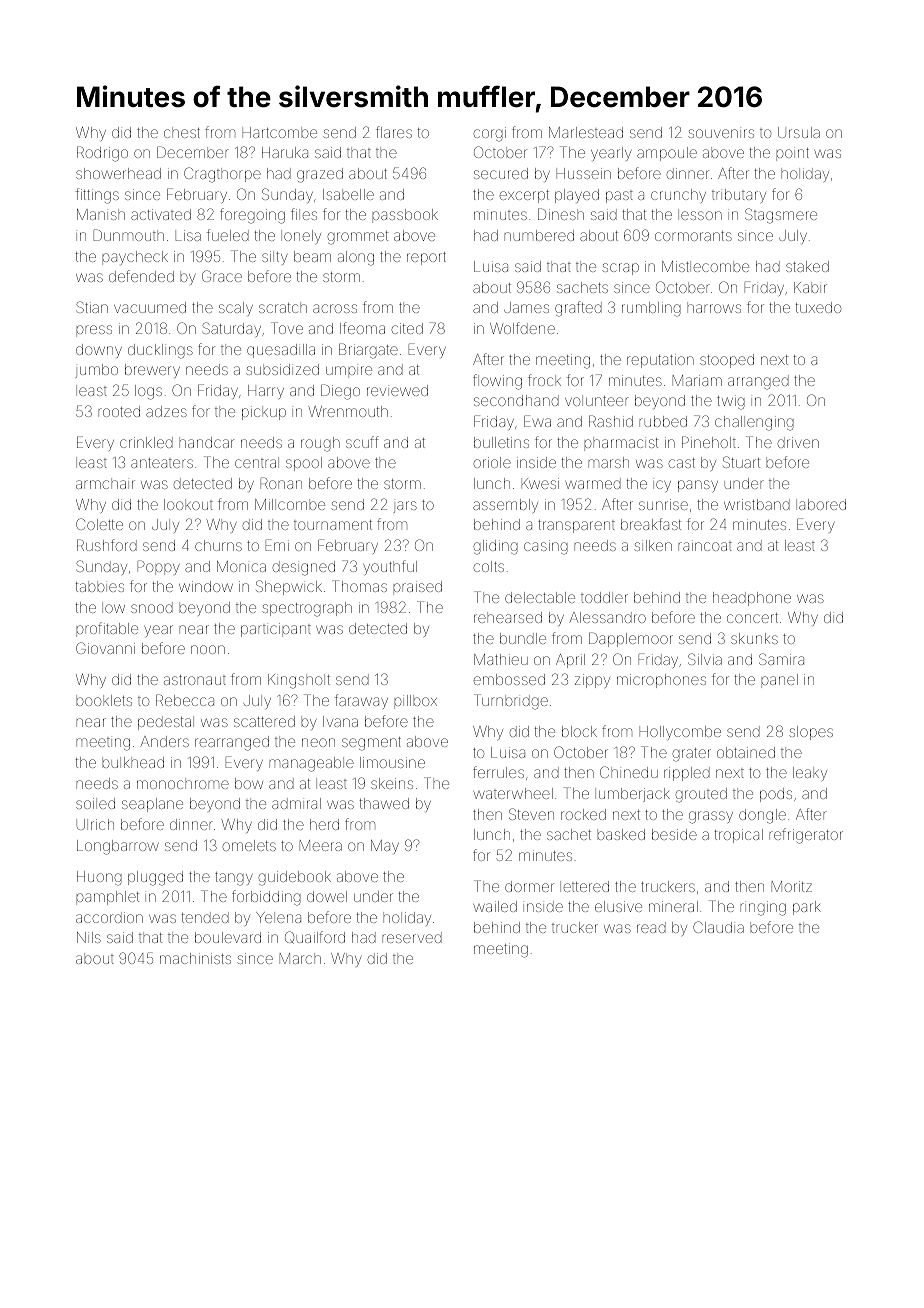 This image has width=924, height=1308. I want to click on oriole, so click(492, 462).
